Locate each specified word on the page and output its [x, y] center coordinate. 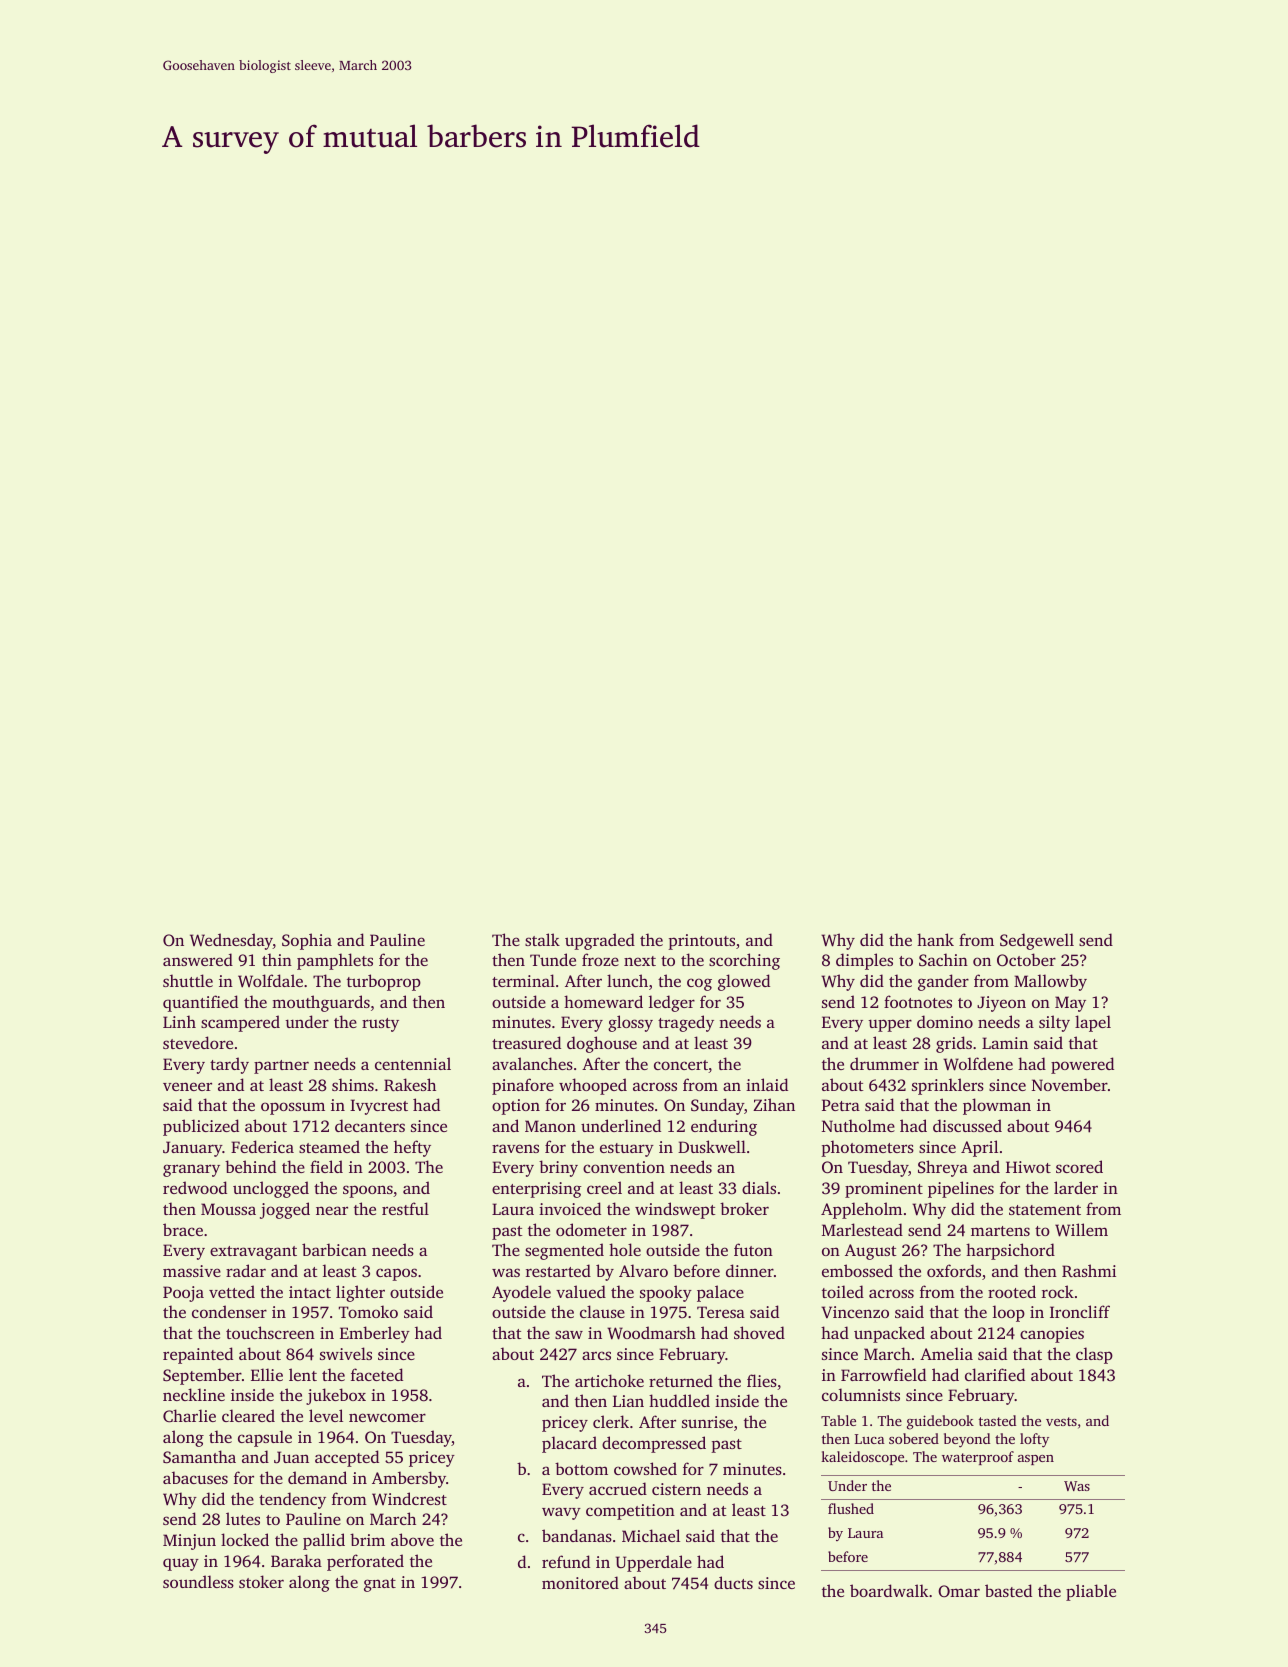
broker [744, 1208]
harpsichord [1010, 1251]
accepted [347, 1458]
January [193, 1149]
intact [310, 1292]
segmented [564, 1251]
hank [935, 939]
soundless [198, 1581]
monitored [580, 1582]
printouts [701, 942]
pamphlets [335, 961]
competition [630, 1512]
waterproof [978, 1458]
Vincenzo [855, 1312]
